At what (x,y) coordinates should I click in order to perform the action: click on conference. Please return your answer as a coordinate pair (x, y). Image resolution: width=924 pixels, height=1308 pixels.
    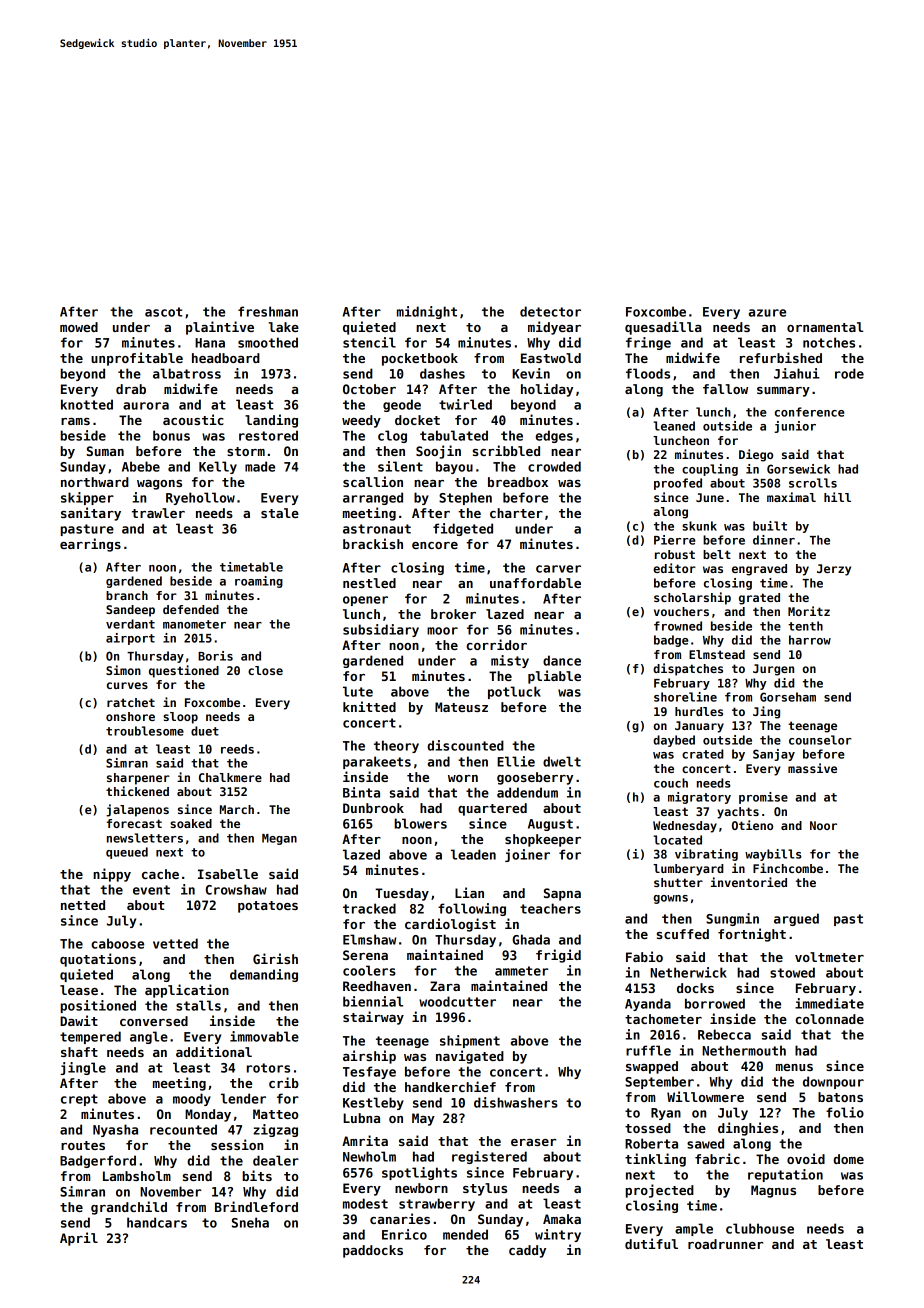
    Looking at the image, I should click on (809, 412).
